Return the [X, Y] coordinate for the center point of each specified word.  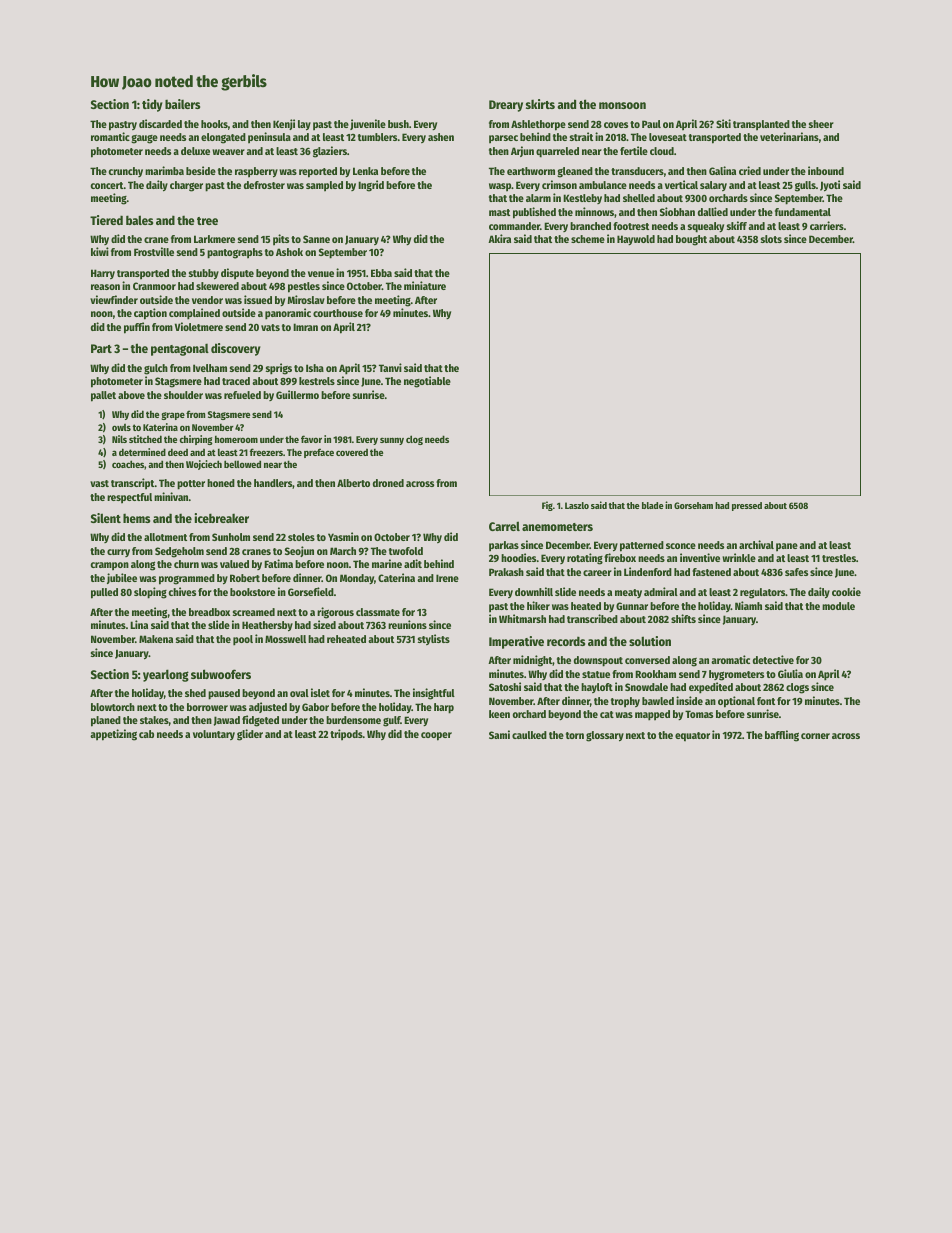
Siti [723, 123]
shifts [683, 618]
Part [101, 348]
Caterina [396, 577]
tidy [152, 105]
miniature [425, 285]
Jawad [227, 721]
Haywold [636, 240]
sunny [392, 441]
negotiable [427, 382]
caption [150, 314]
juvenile [368, 124]
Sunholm [231, 537]
